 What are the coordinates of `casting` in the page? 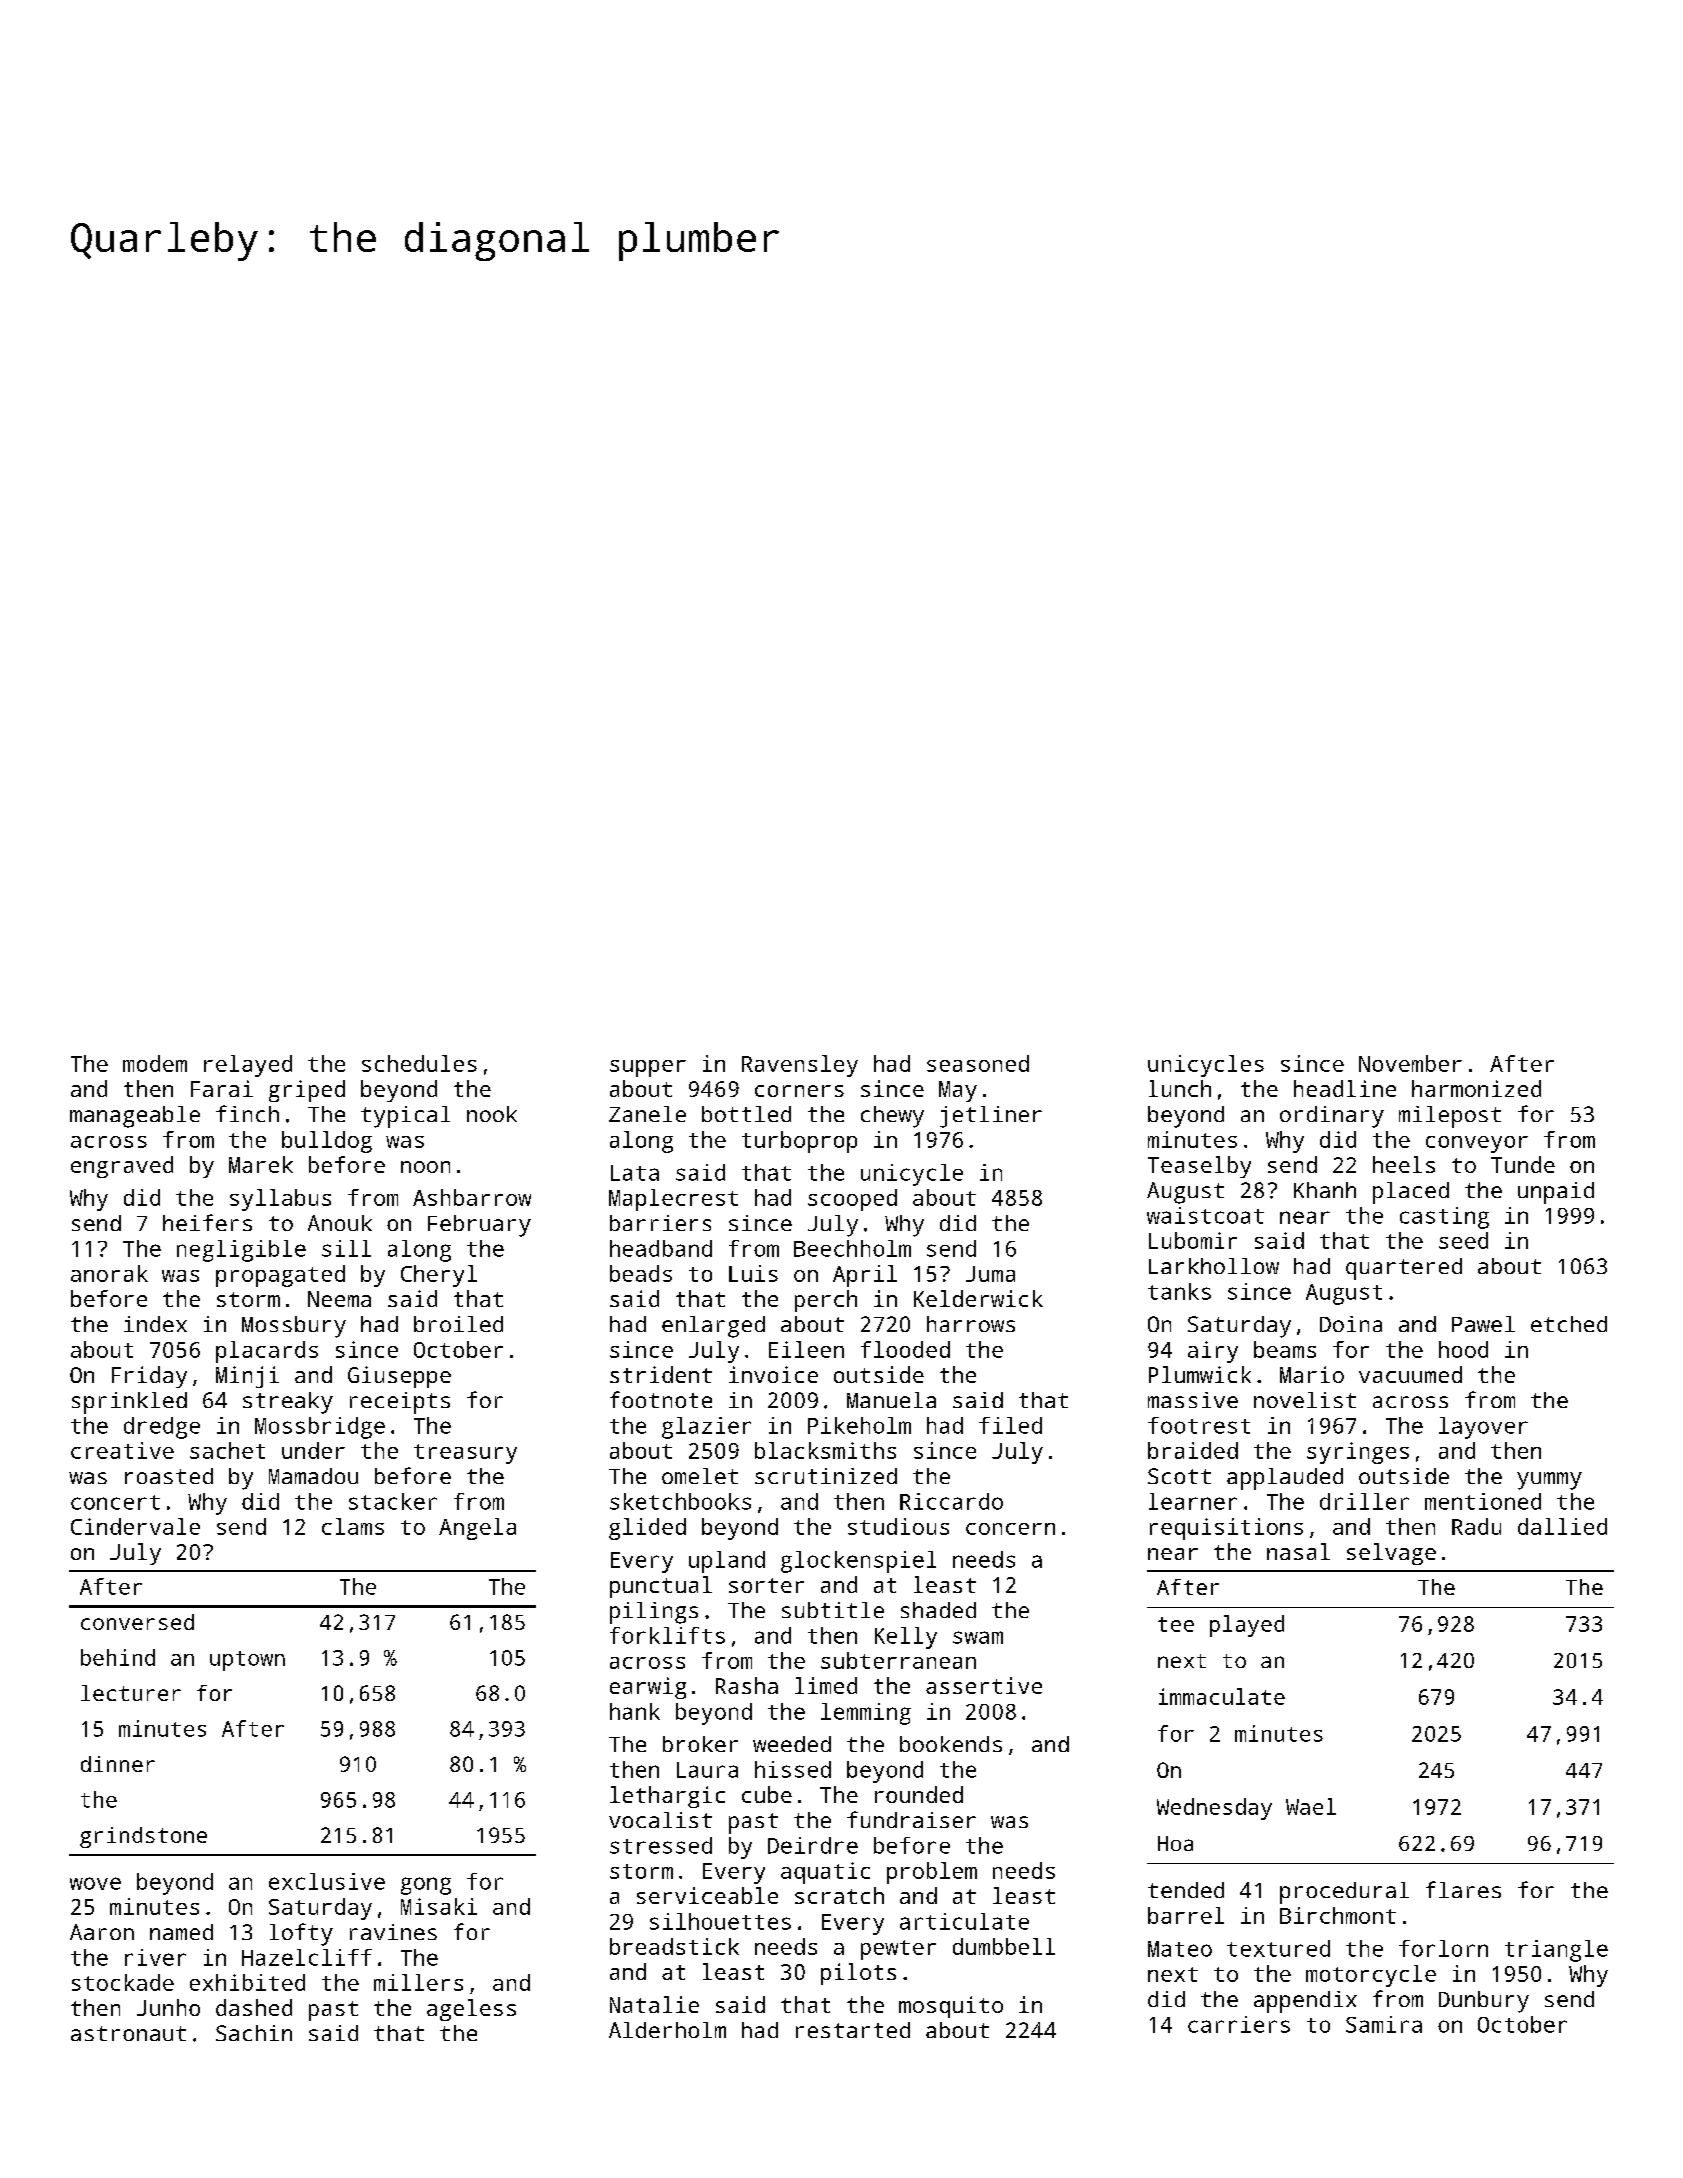 It's located at (1444, 1218).
